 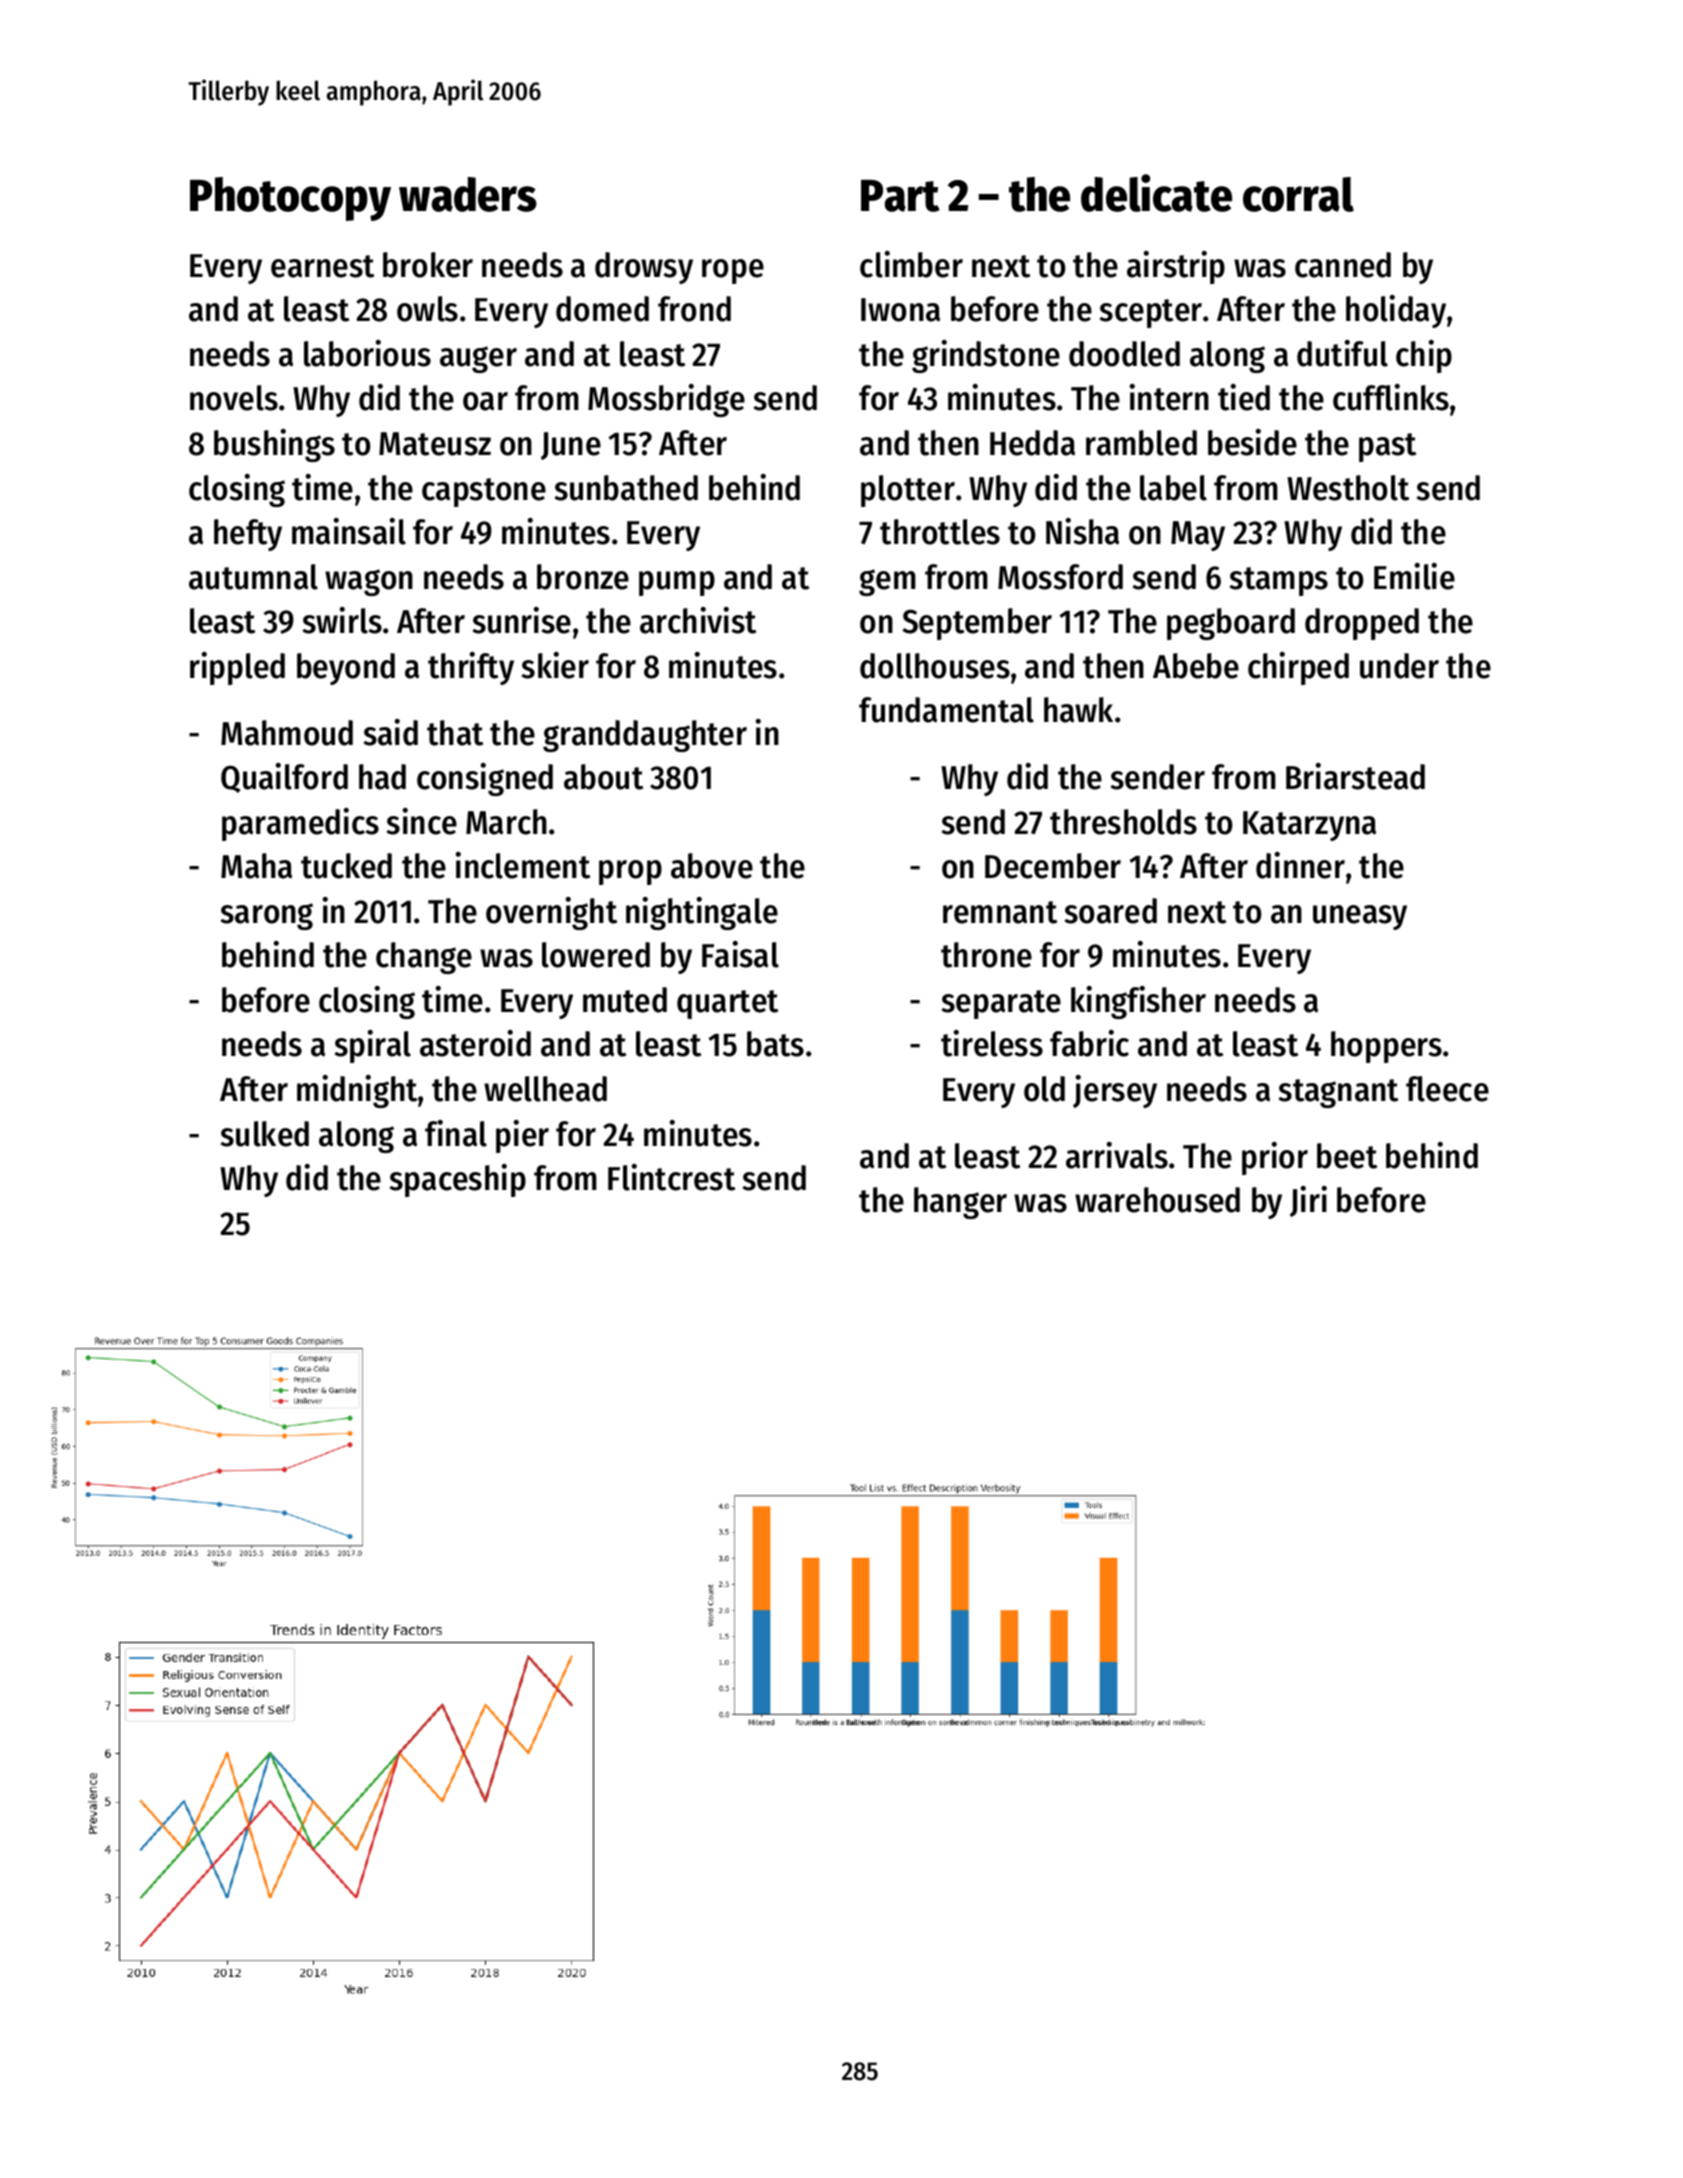 I want to click on rippled, so click(x=237, y=668).
